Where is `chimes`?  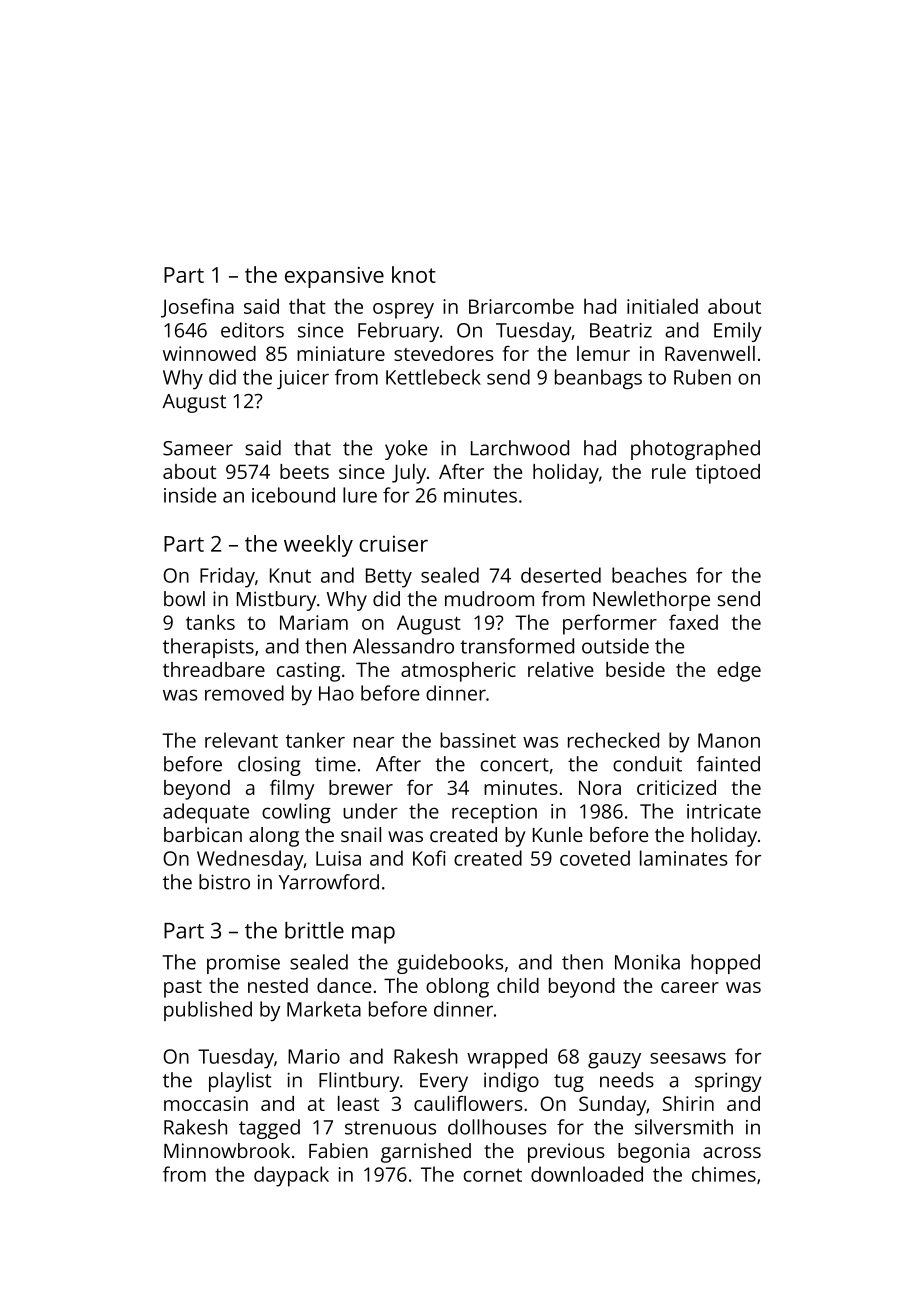 chimes is located at coordinates (724, 1174).
